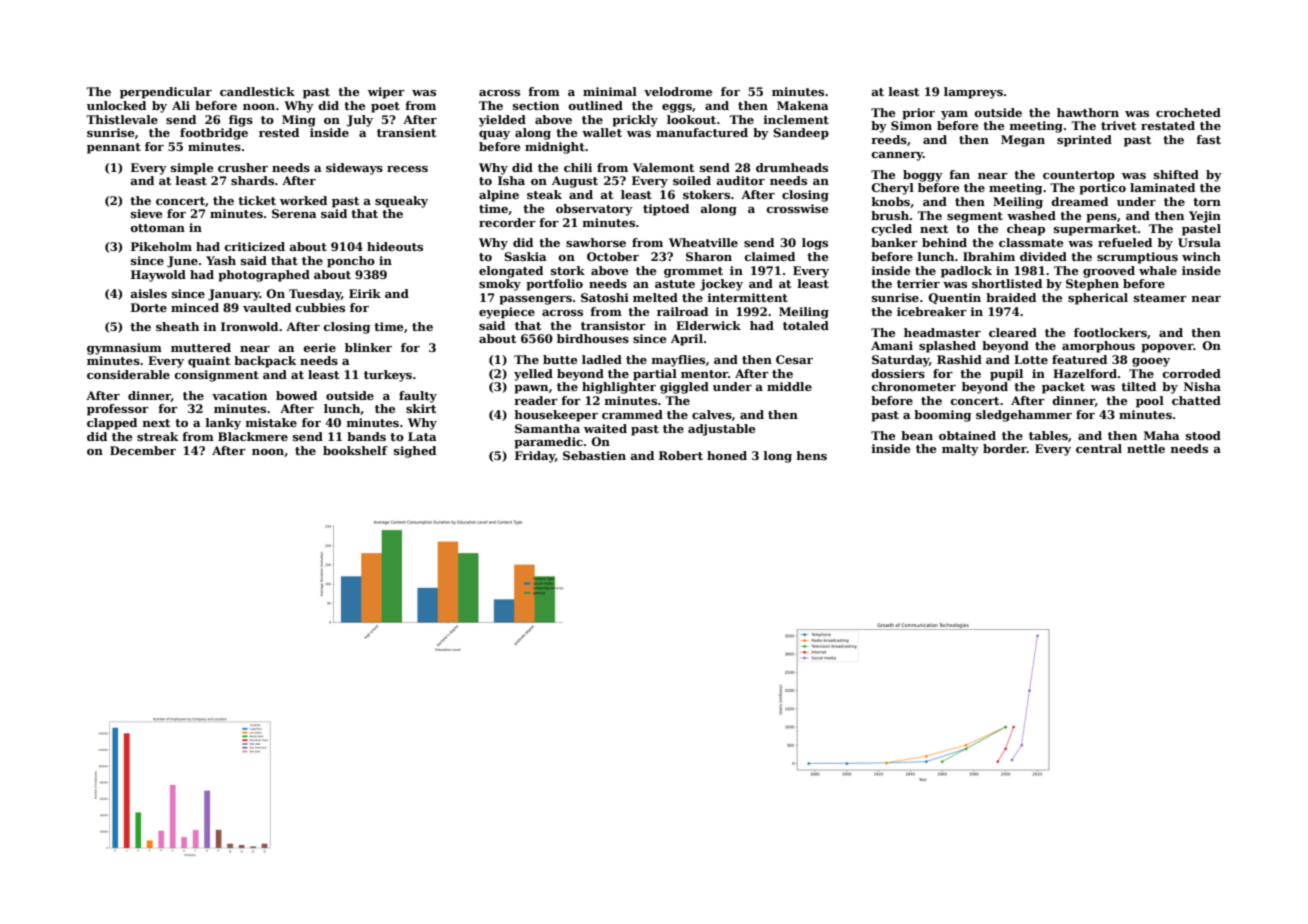 The image size is (1308, 924). Describe the element at coordinates (797, 208) in the image. I see `crosswise` at that location.
